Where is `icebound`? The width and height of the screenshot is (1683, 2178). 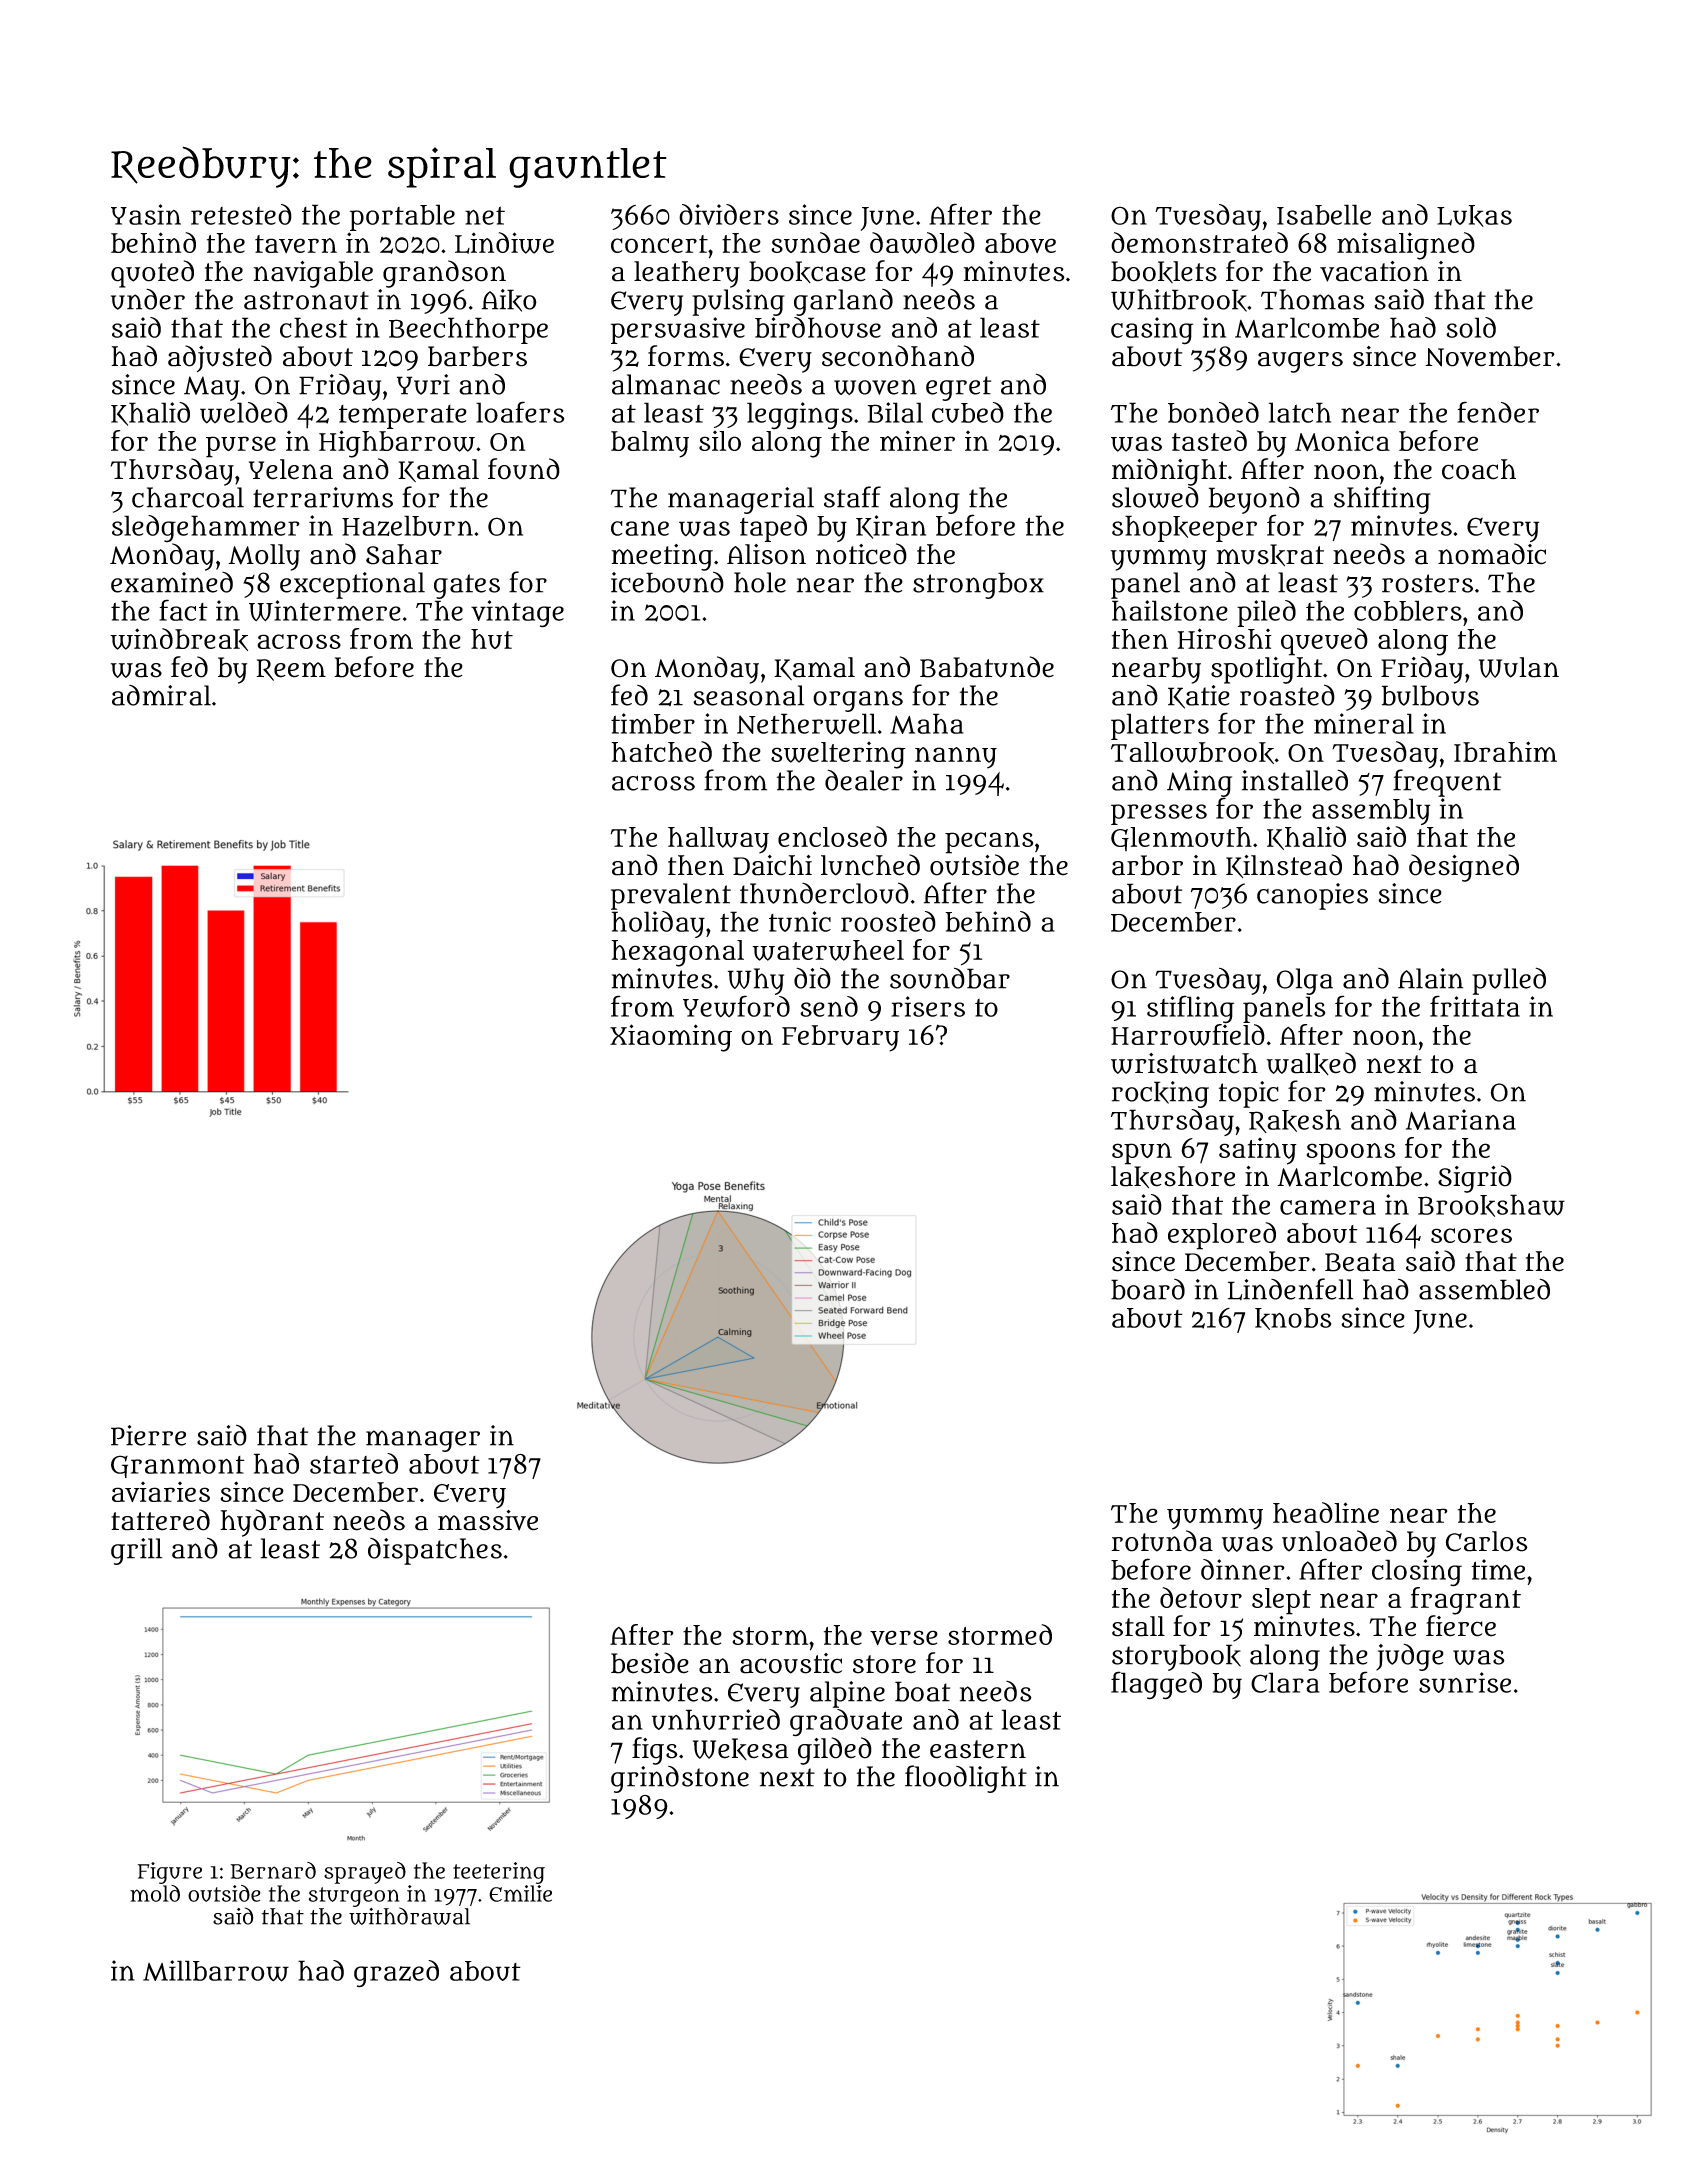
icebound is located at coordinates (667, 582).
